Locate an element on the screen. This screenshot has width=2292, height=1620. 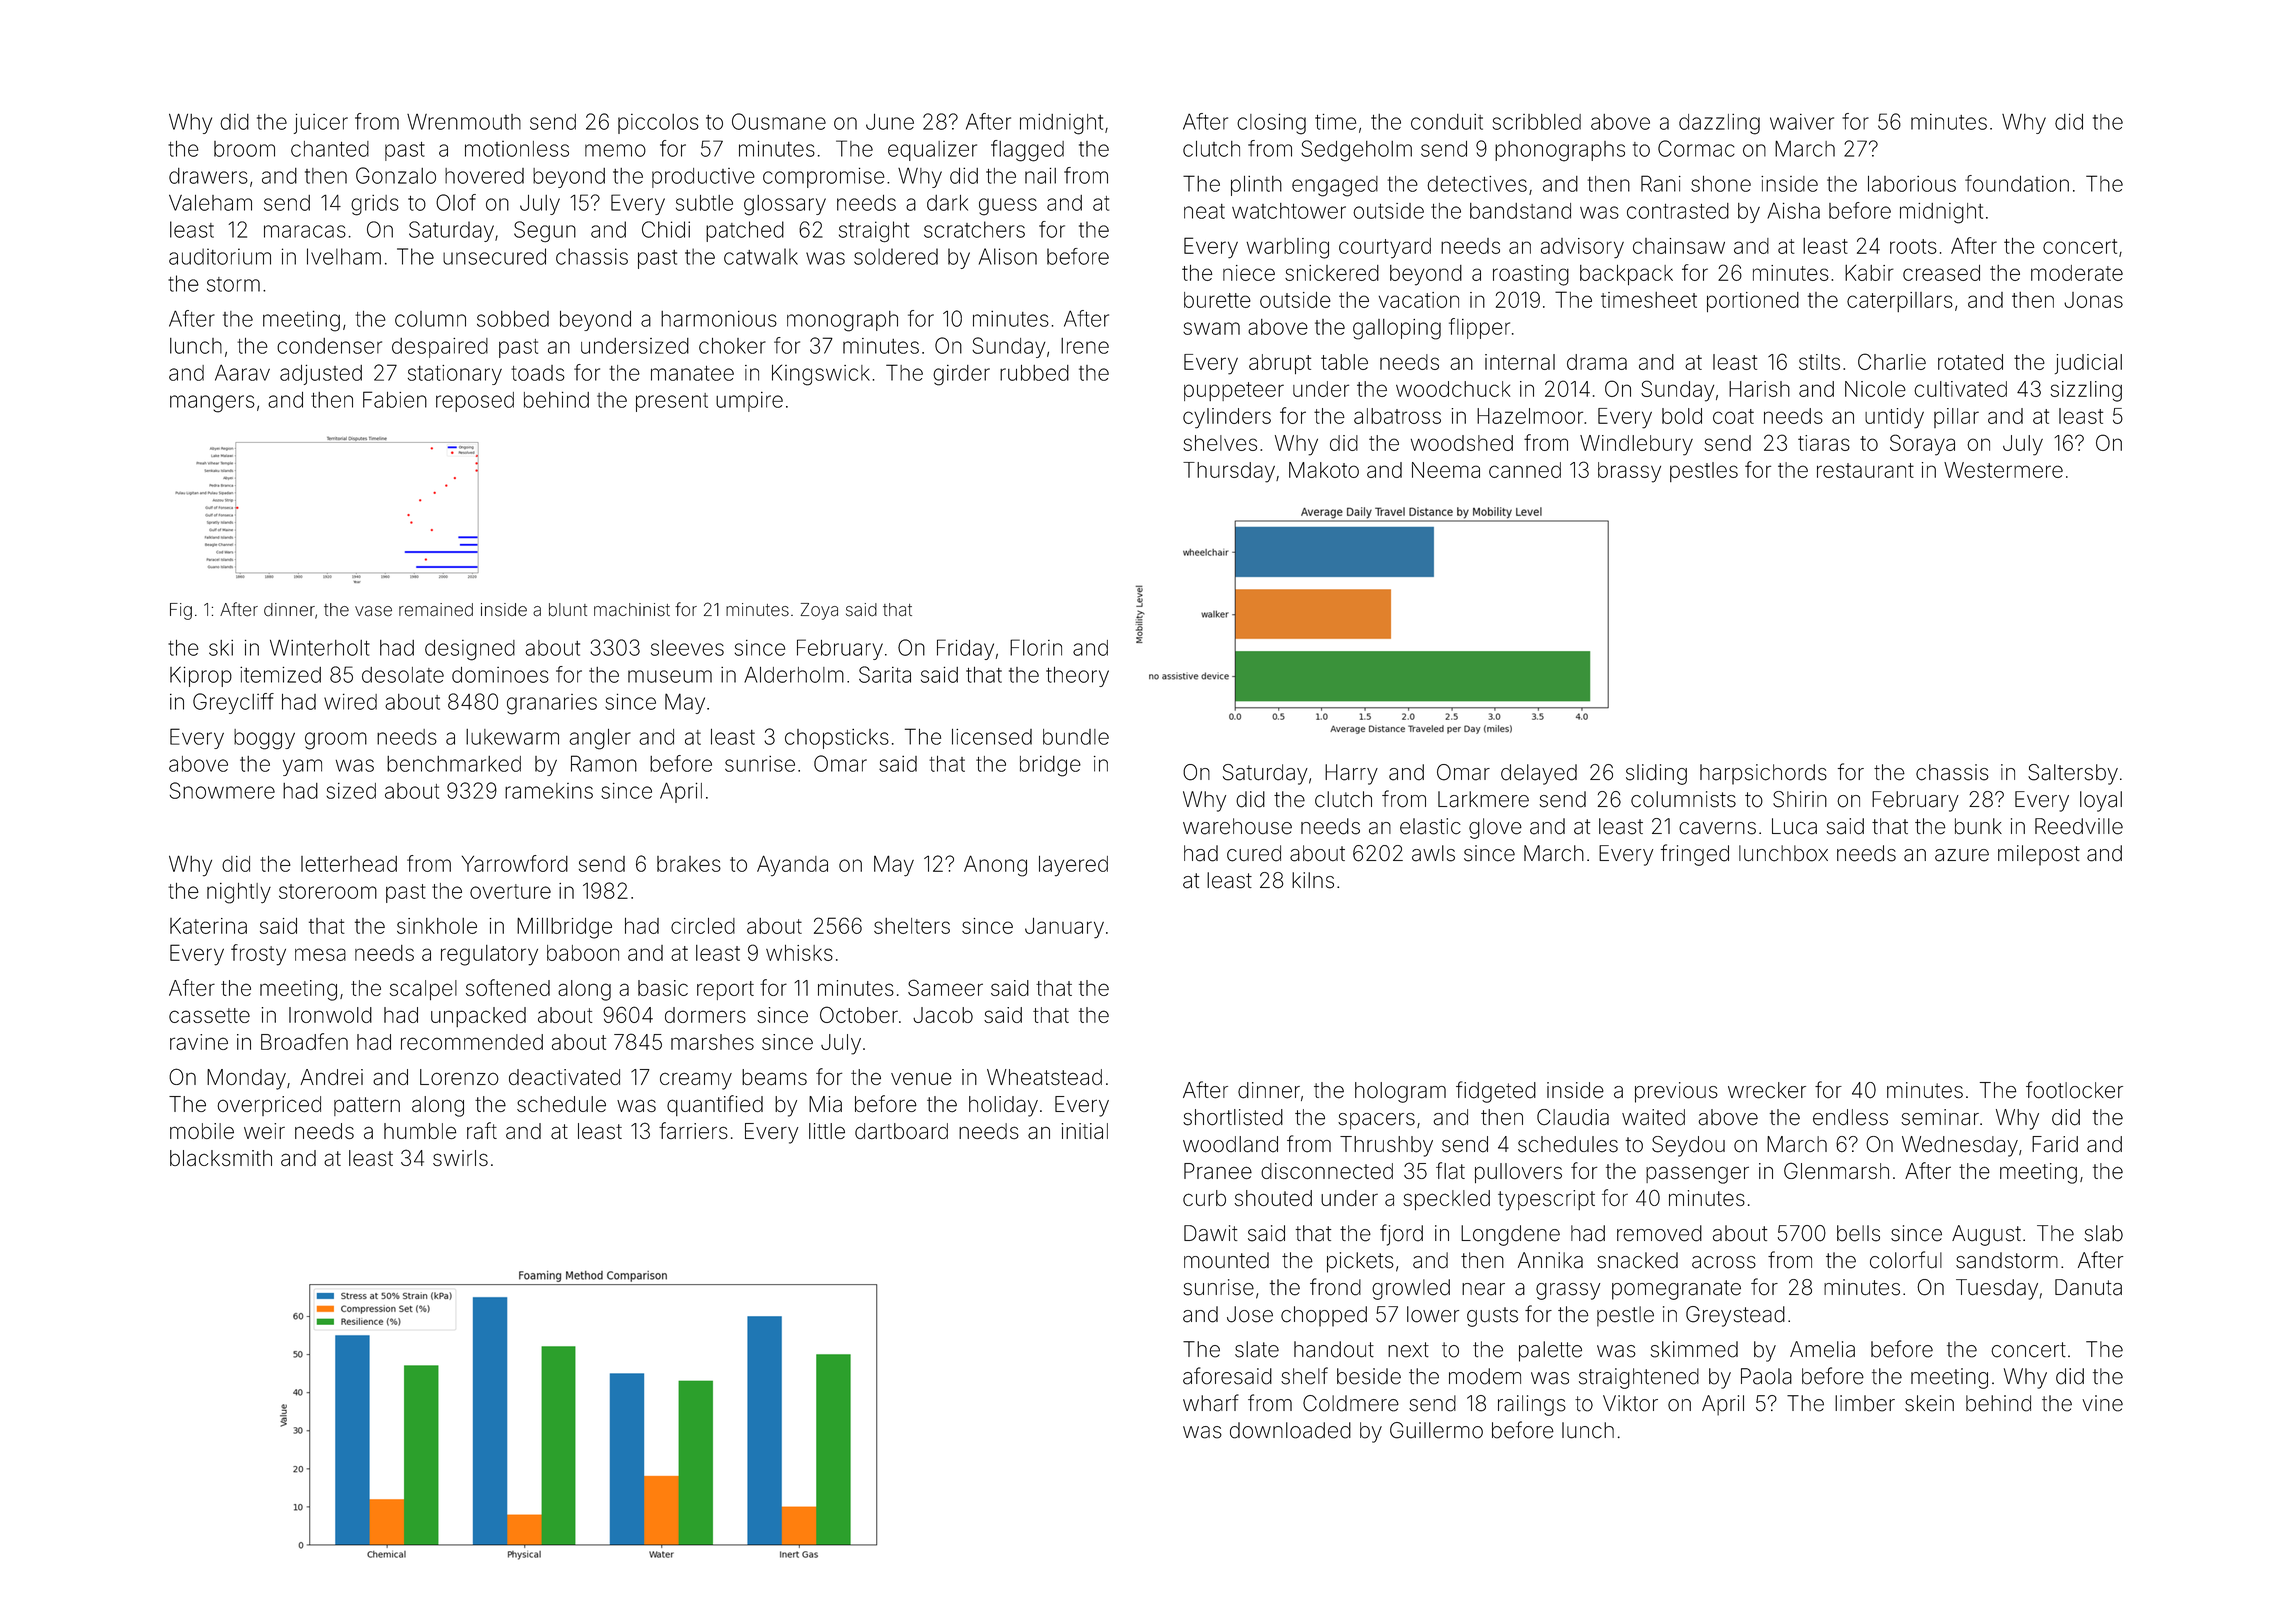
brassy is located at coordinates (1629, 472).
